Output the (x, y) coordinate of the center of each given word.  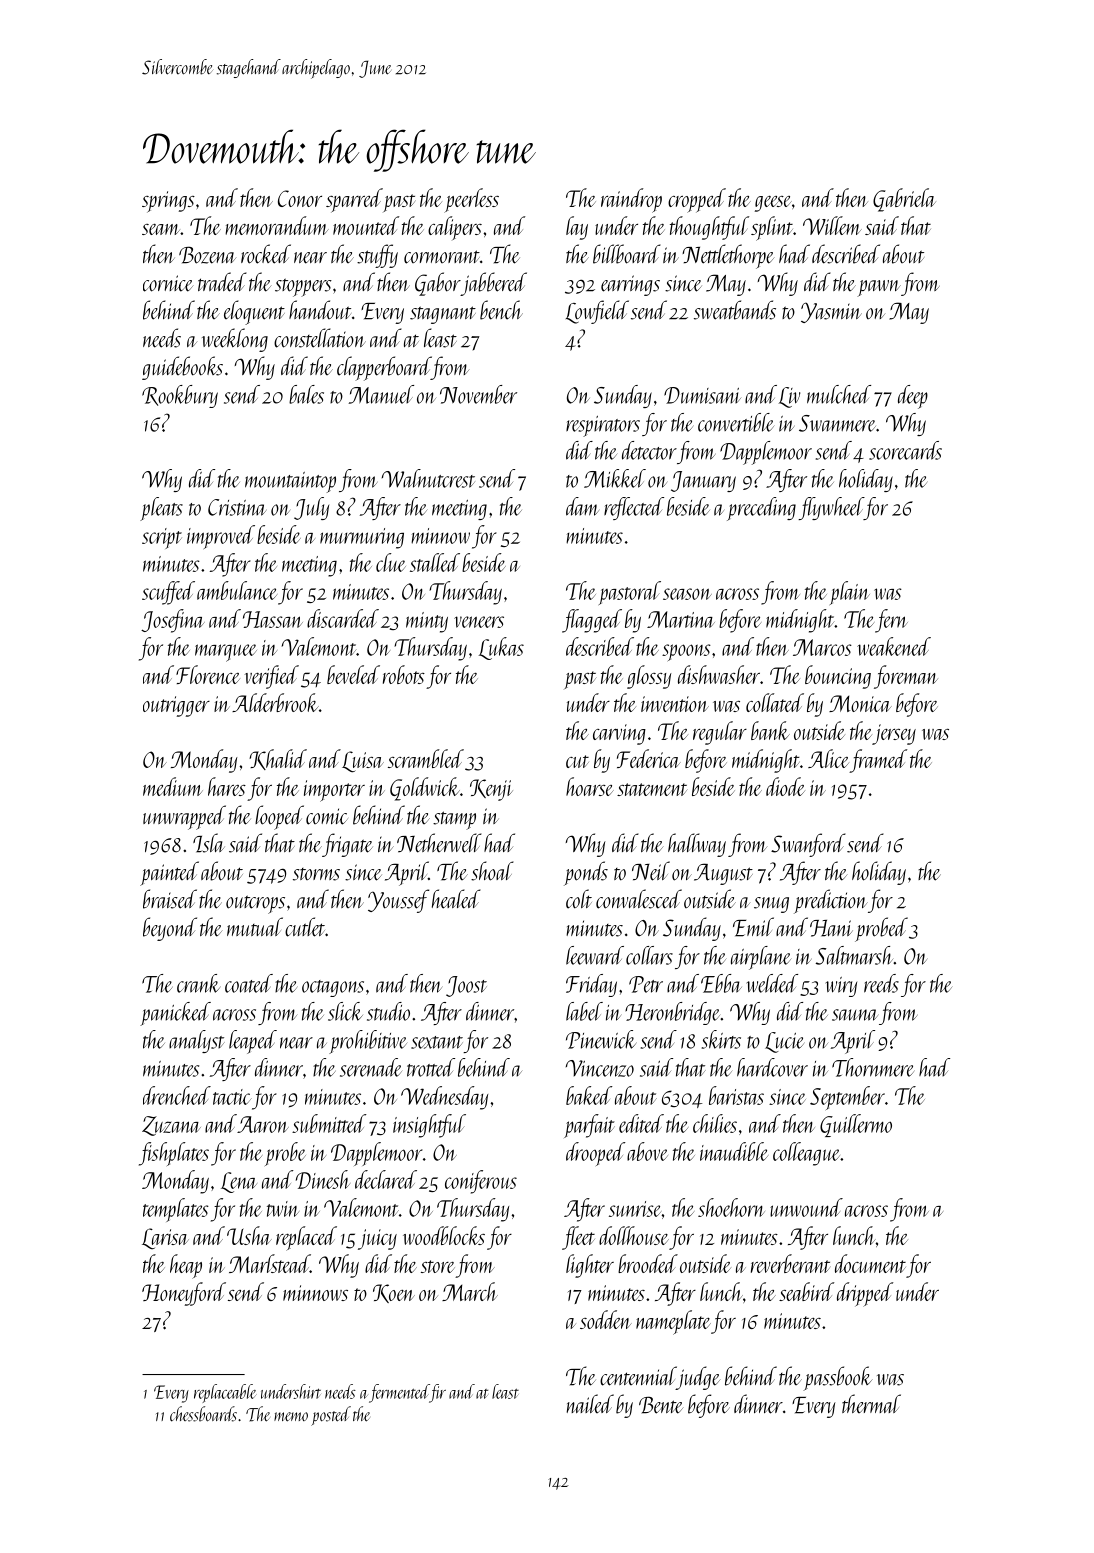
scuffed (168, 593)
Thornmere (873, 1067)
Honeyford (184, 1294)
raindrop (631, 200)
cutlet (305, 927)
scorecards (905, 450)
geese (773, 204)
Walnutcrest (428, 478)
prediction (831, 901)
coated (249, 983)
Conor (300, 198)
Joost (466, 986)
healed (456, 899)
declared (386, 1179)
